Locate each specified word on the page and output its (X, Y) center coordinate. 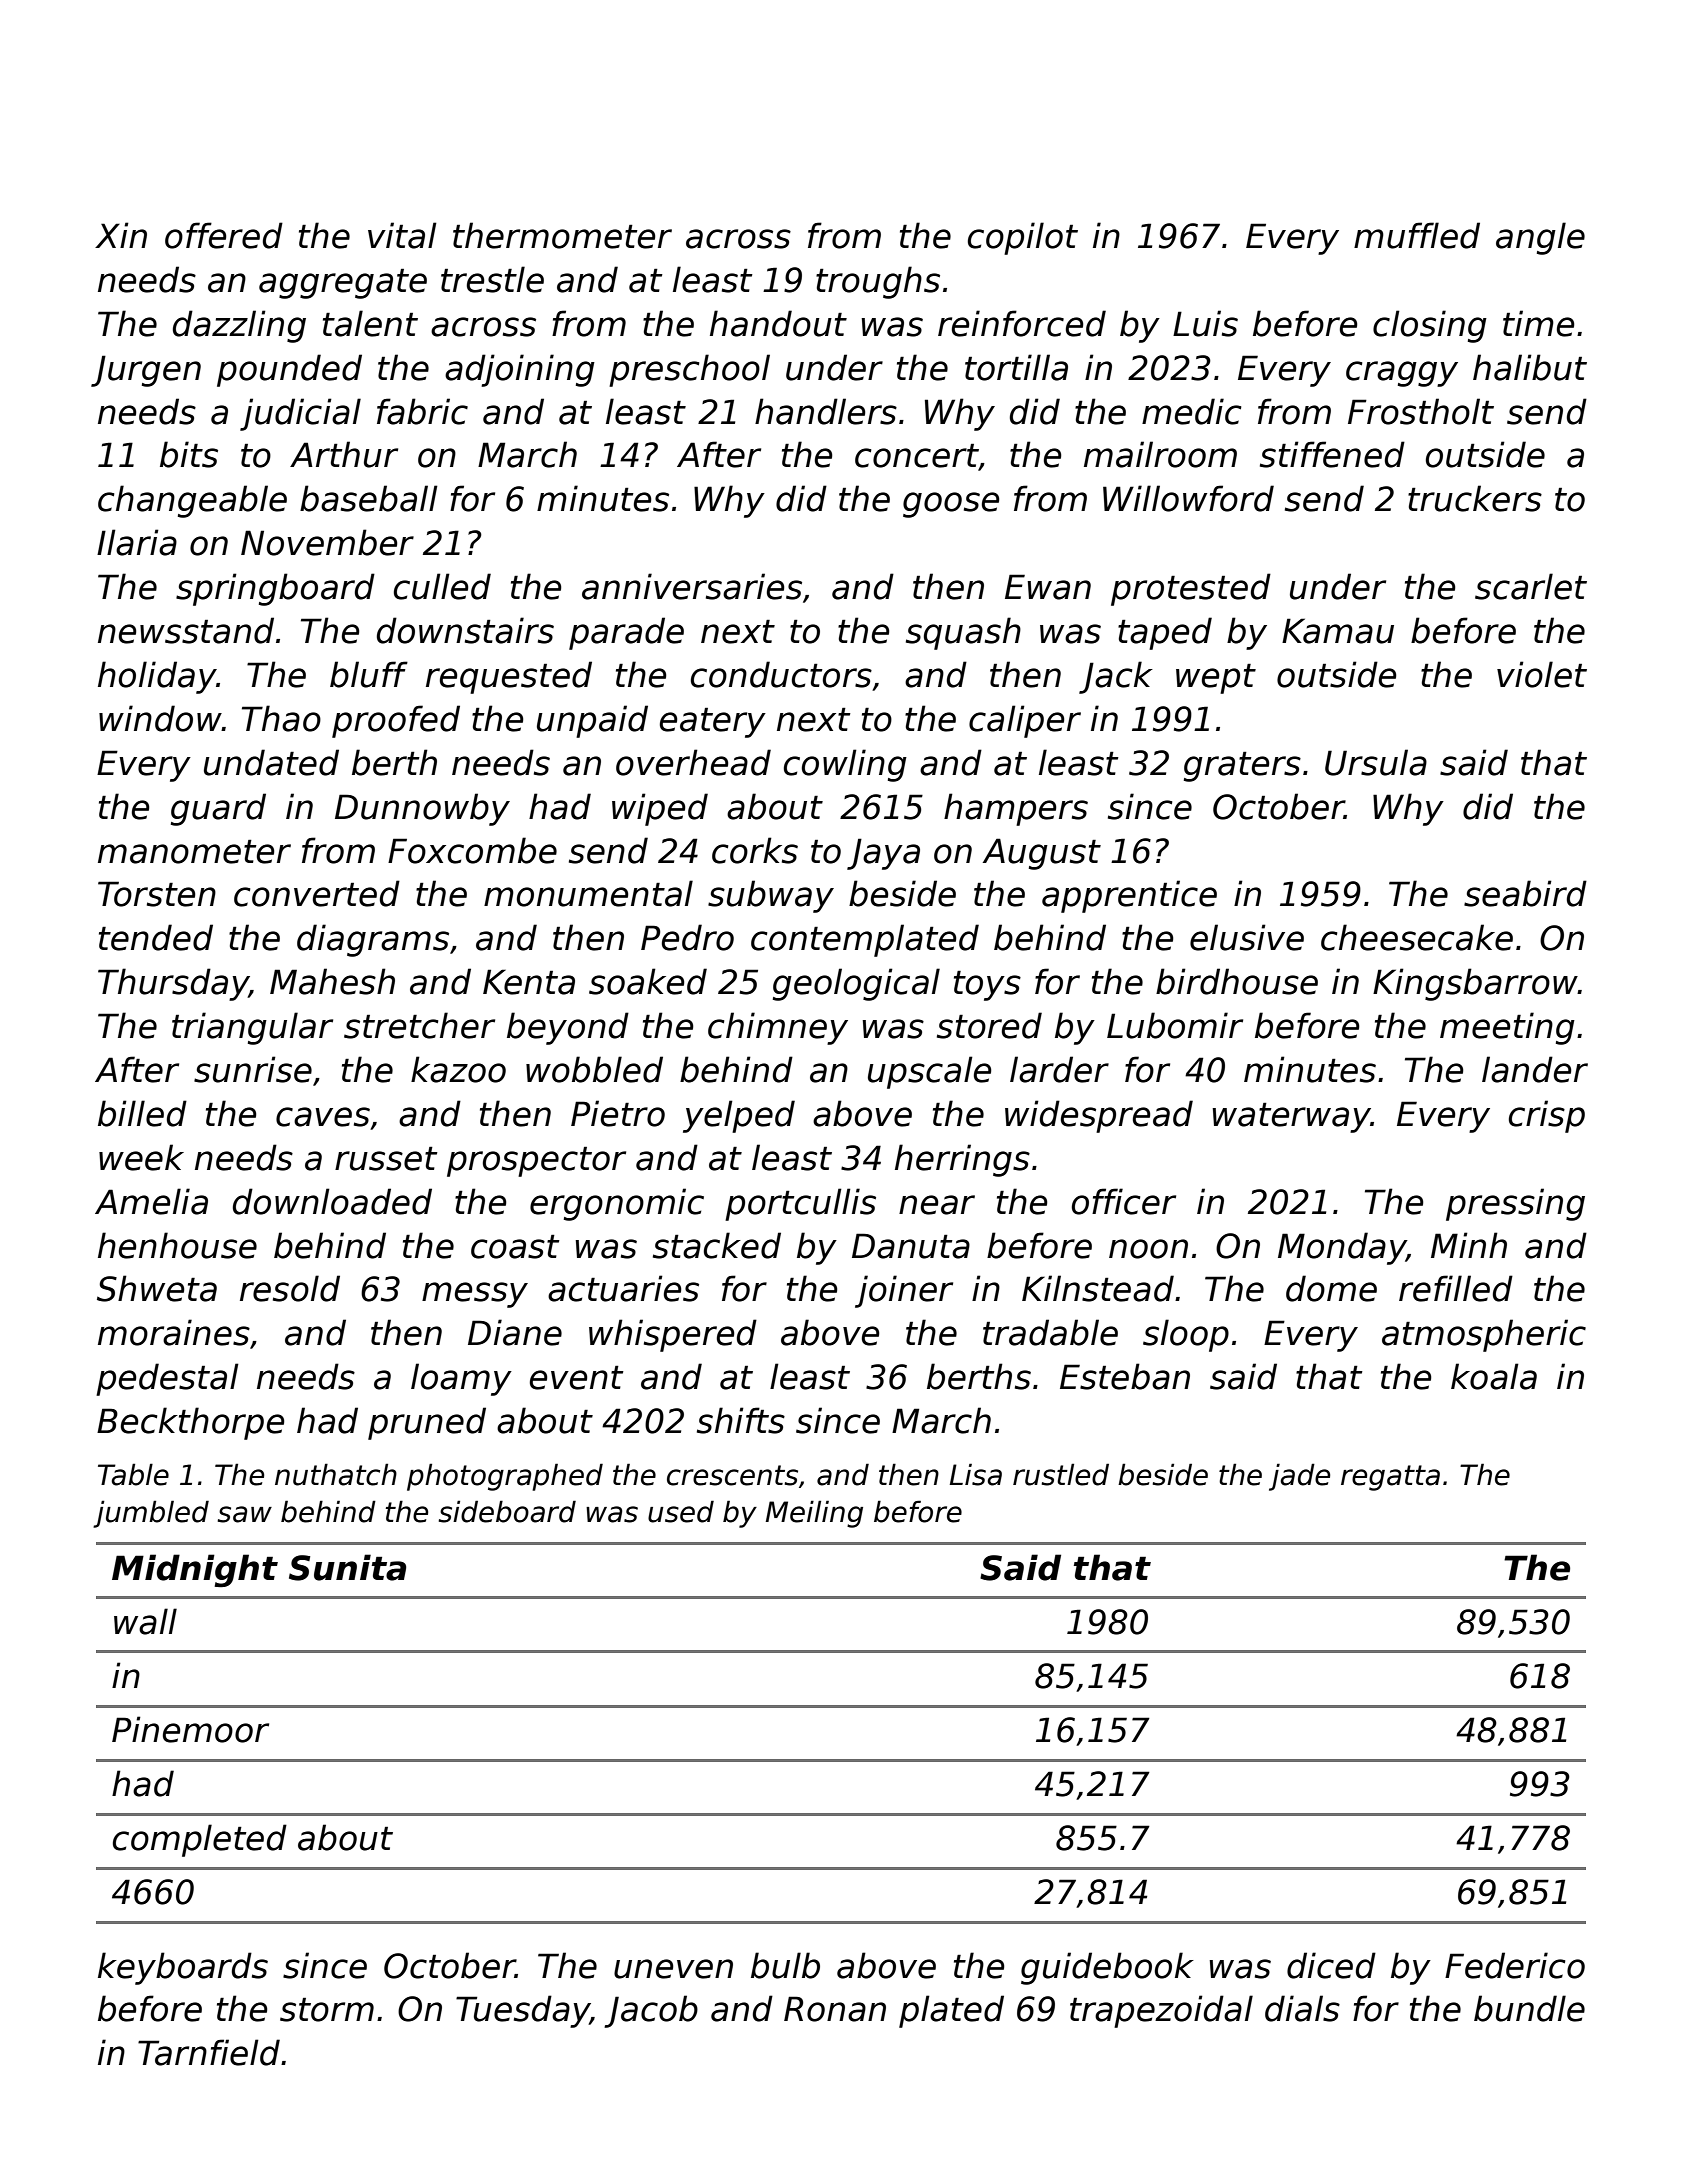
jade (1299, 1477)
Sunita (347, 1567)
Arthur (344, 454)
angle (1540, 238)
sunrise (253, 1069)
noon (1148, 1249)
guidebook (1107, 1968)
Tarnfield (209, 2052)
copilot (1023, 238)
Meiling (814, 1514)
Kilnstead (1098, 1288)
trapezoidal (1161, 2011)
